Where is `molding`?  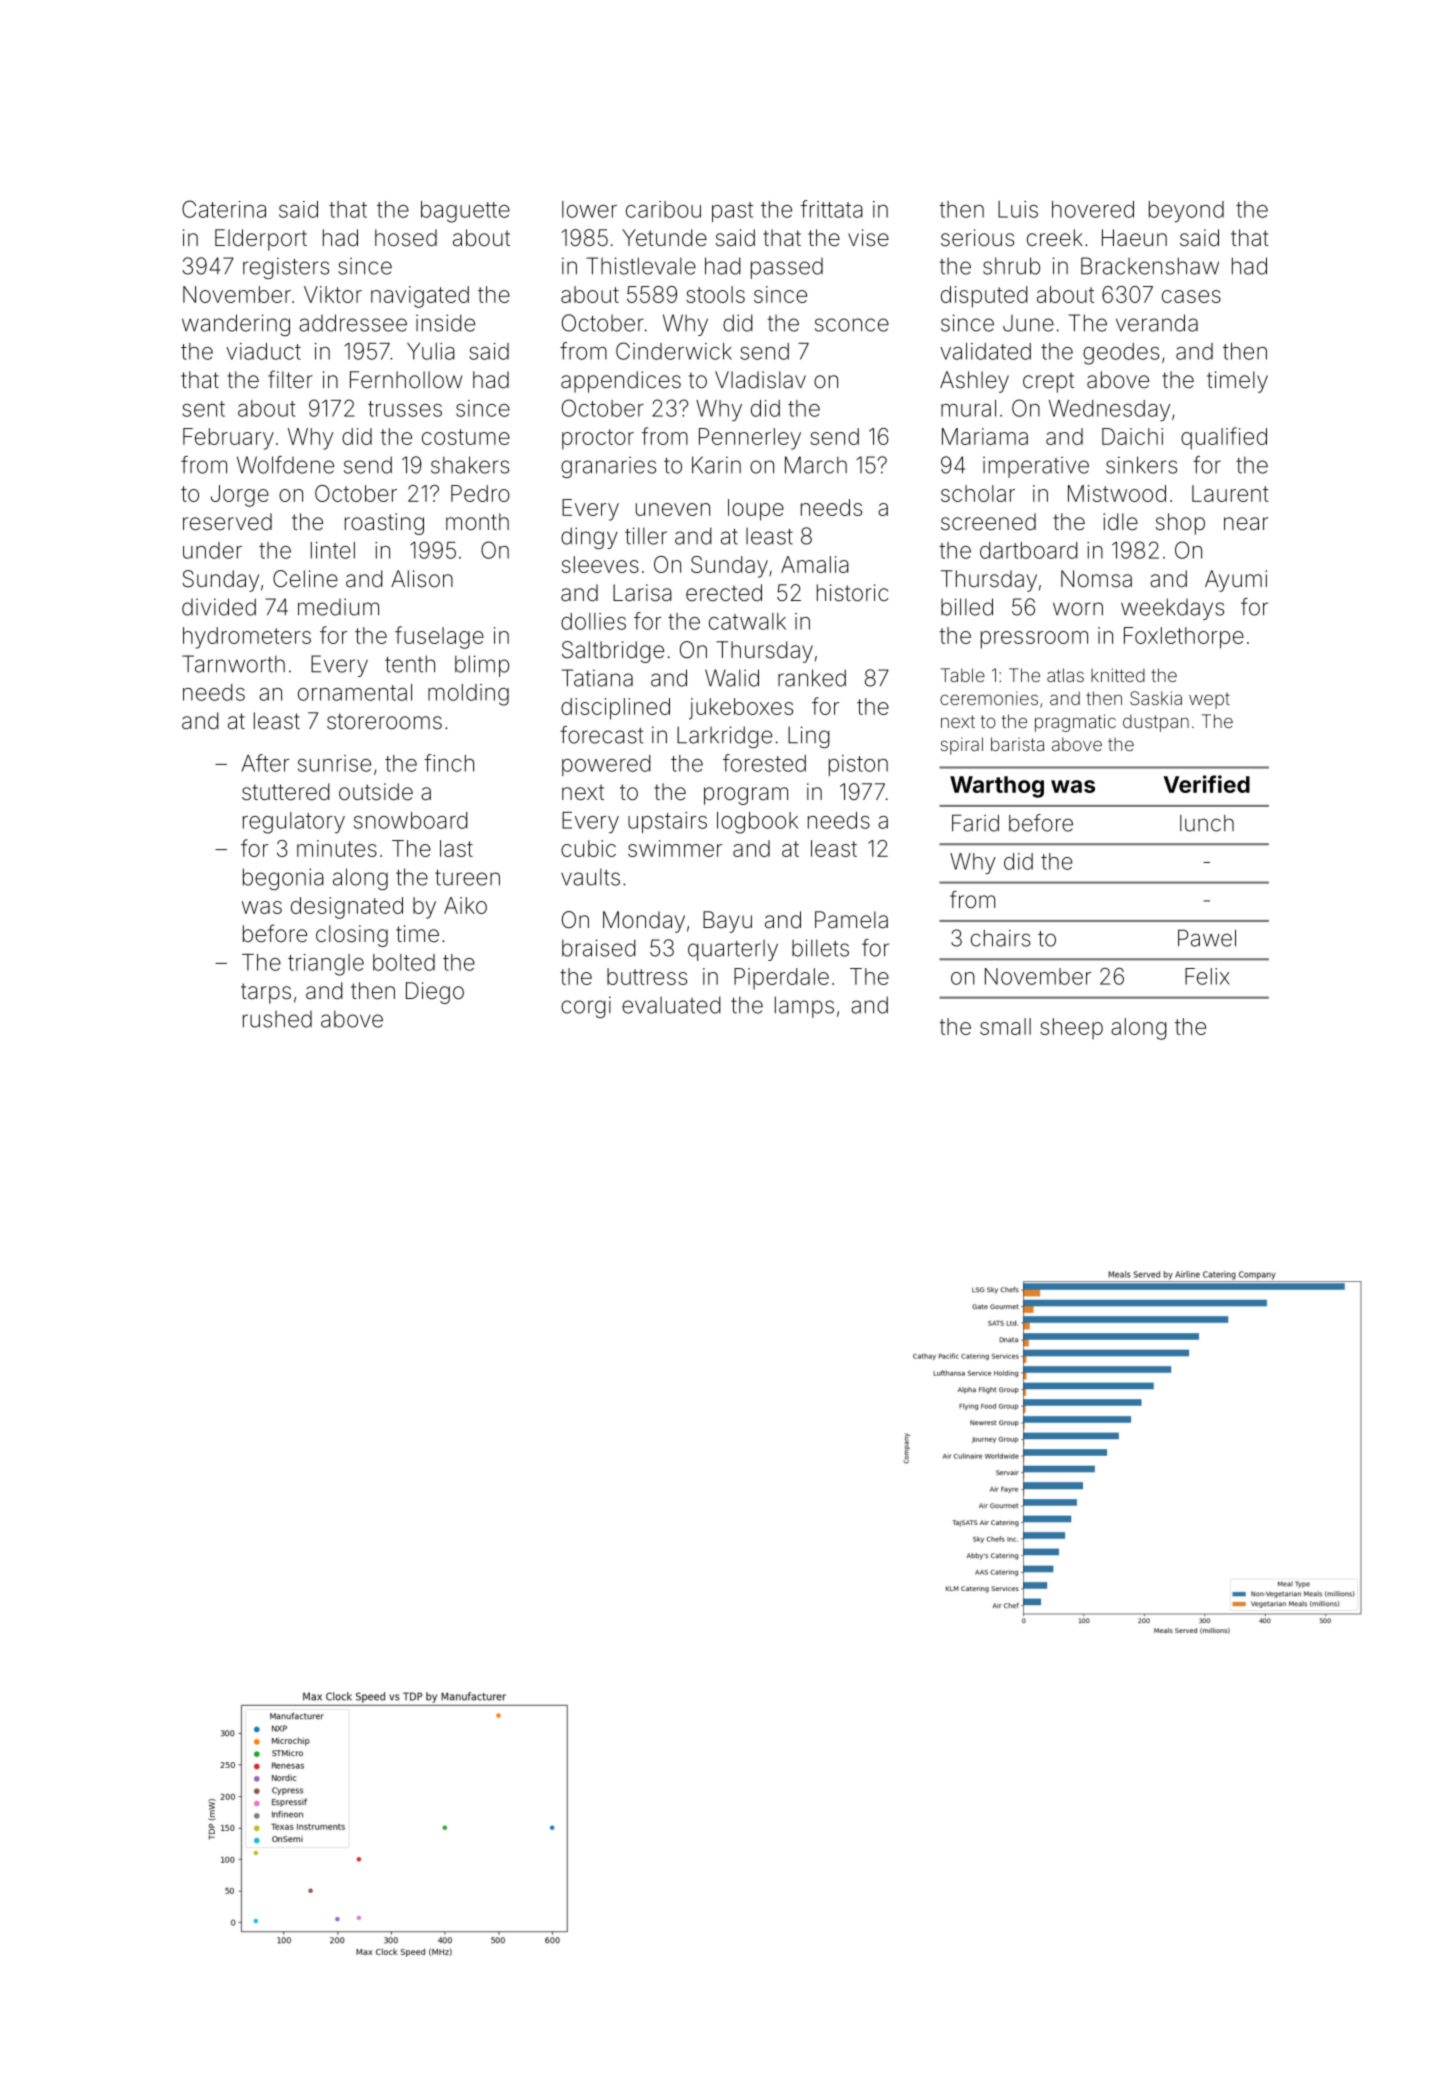 molding is located at coordinates (468, 695).
